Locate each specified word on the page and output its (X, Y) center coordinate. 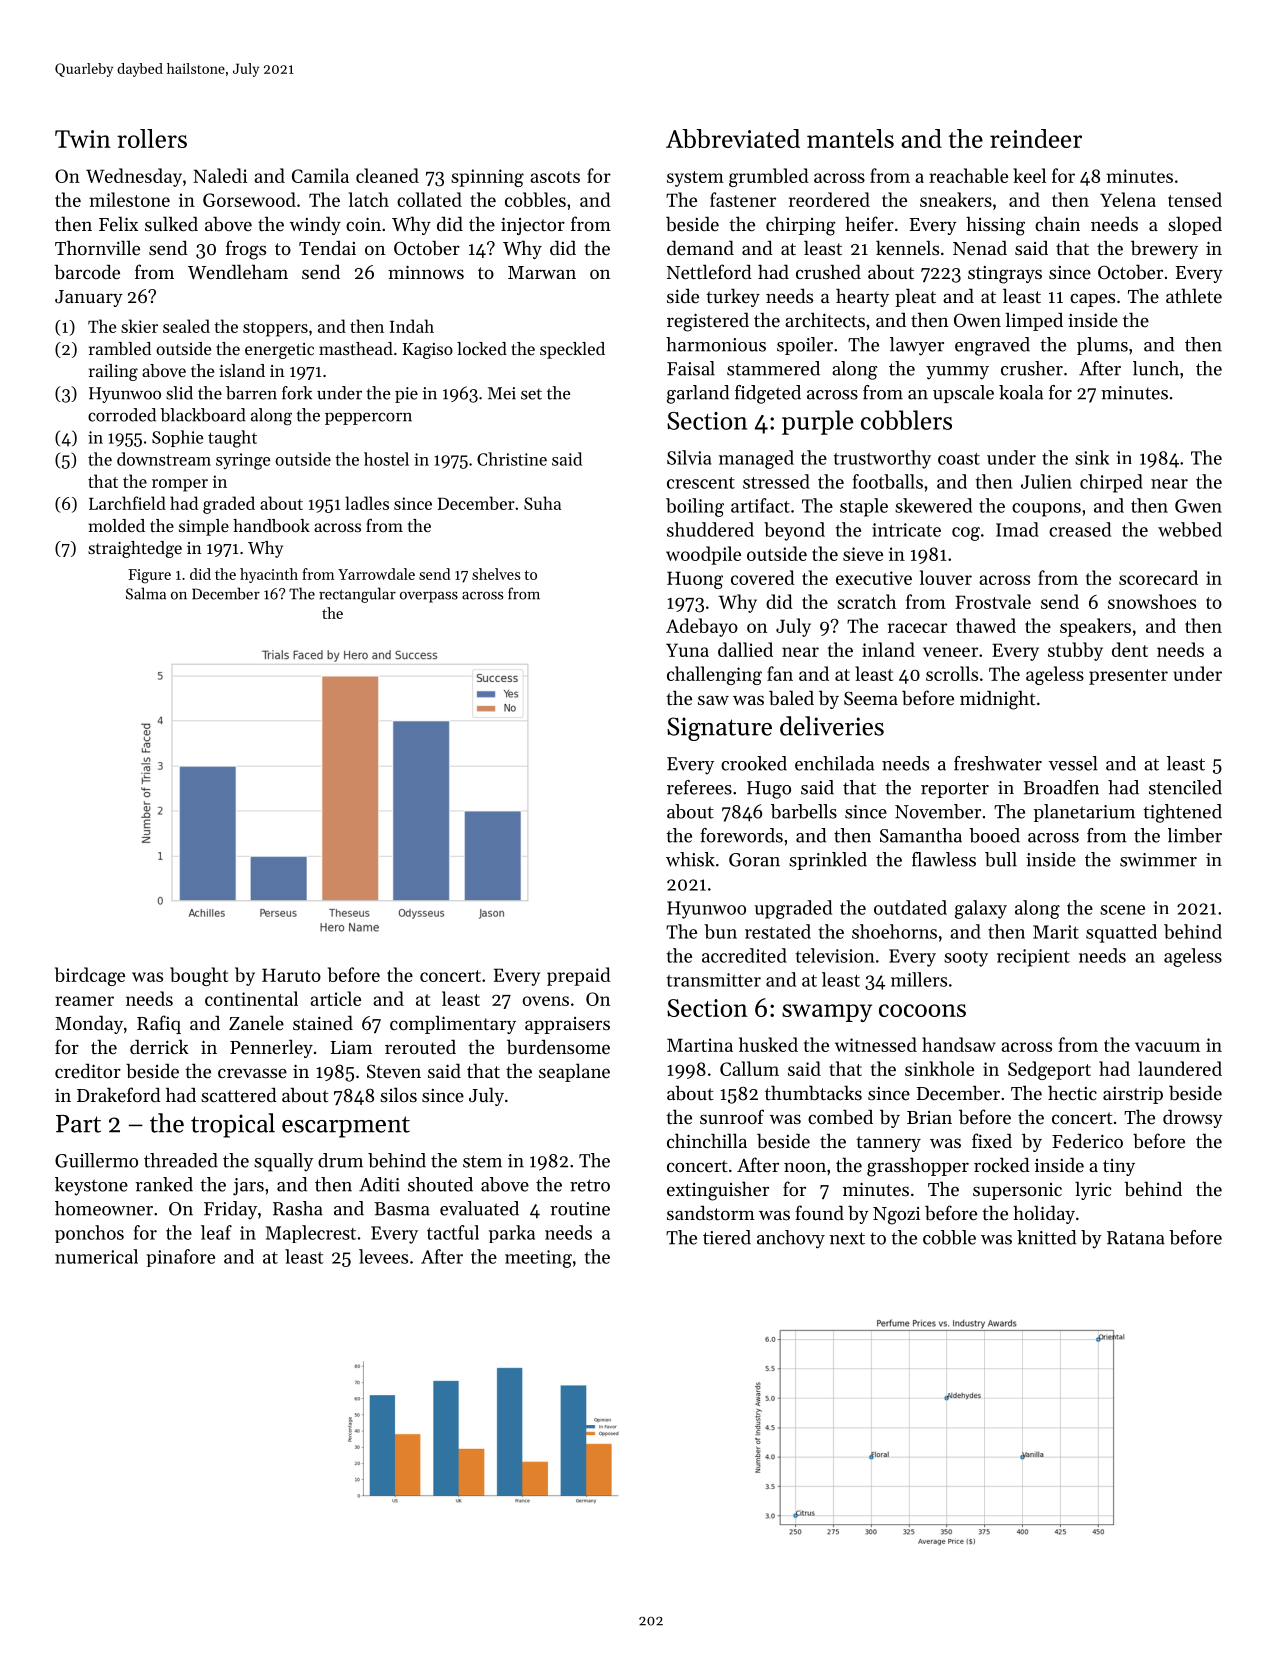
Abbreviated (733, 138)
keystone (91, 1186)
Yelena (1128, 199)
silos (398, 1094)
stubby (1075, 651)
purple (817, 422)
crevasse (252, 1073)
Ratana (1136, 1238)
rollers (152, 138)
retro (590, 1185)
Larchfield (127, 503)
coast (959, 459)
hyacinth (269, 575)
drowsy (1193, 1118)
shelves (496, 574)
